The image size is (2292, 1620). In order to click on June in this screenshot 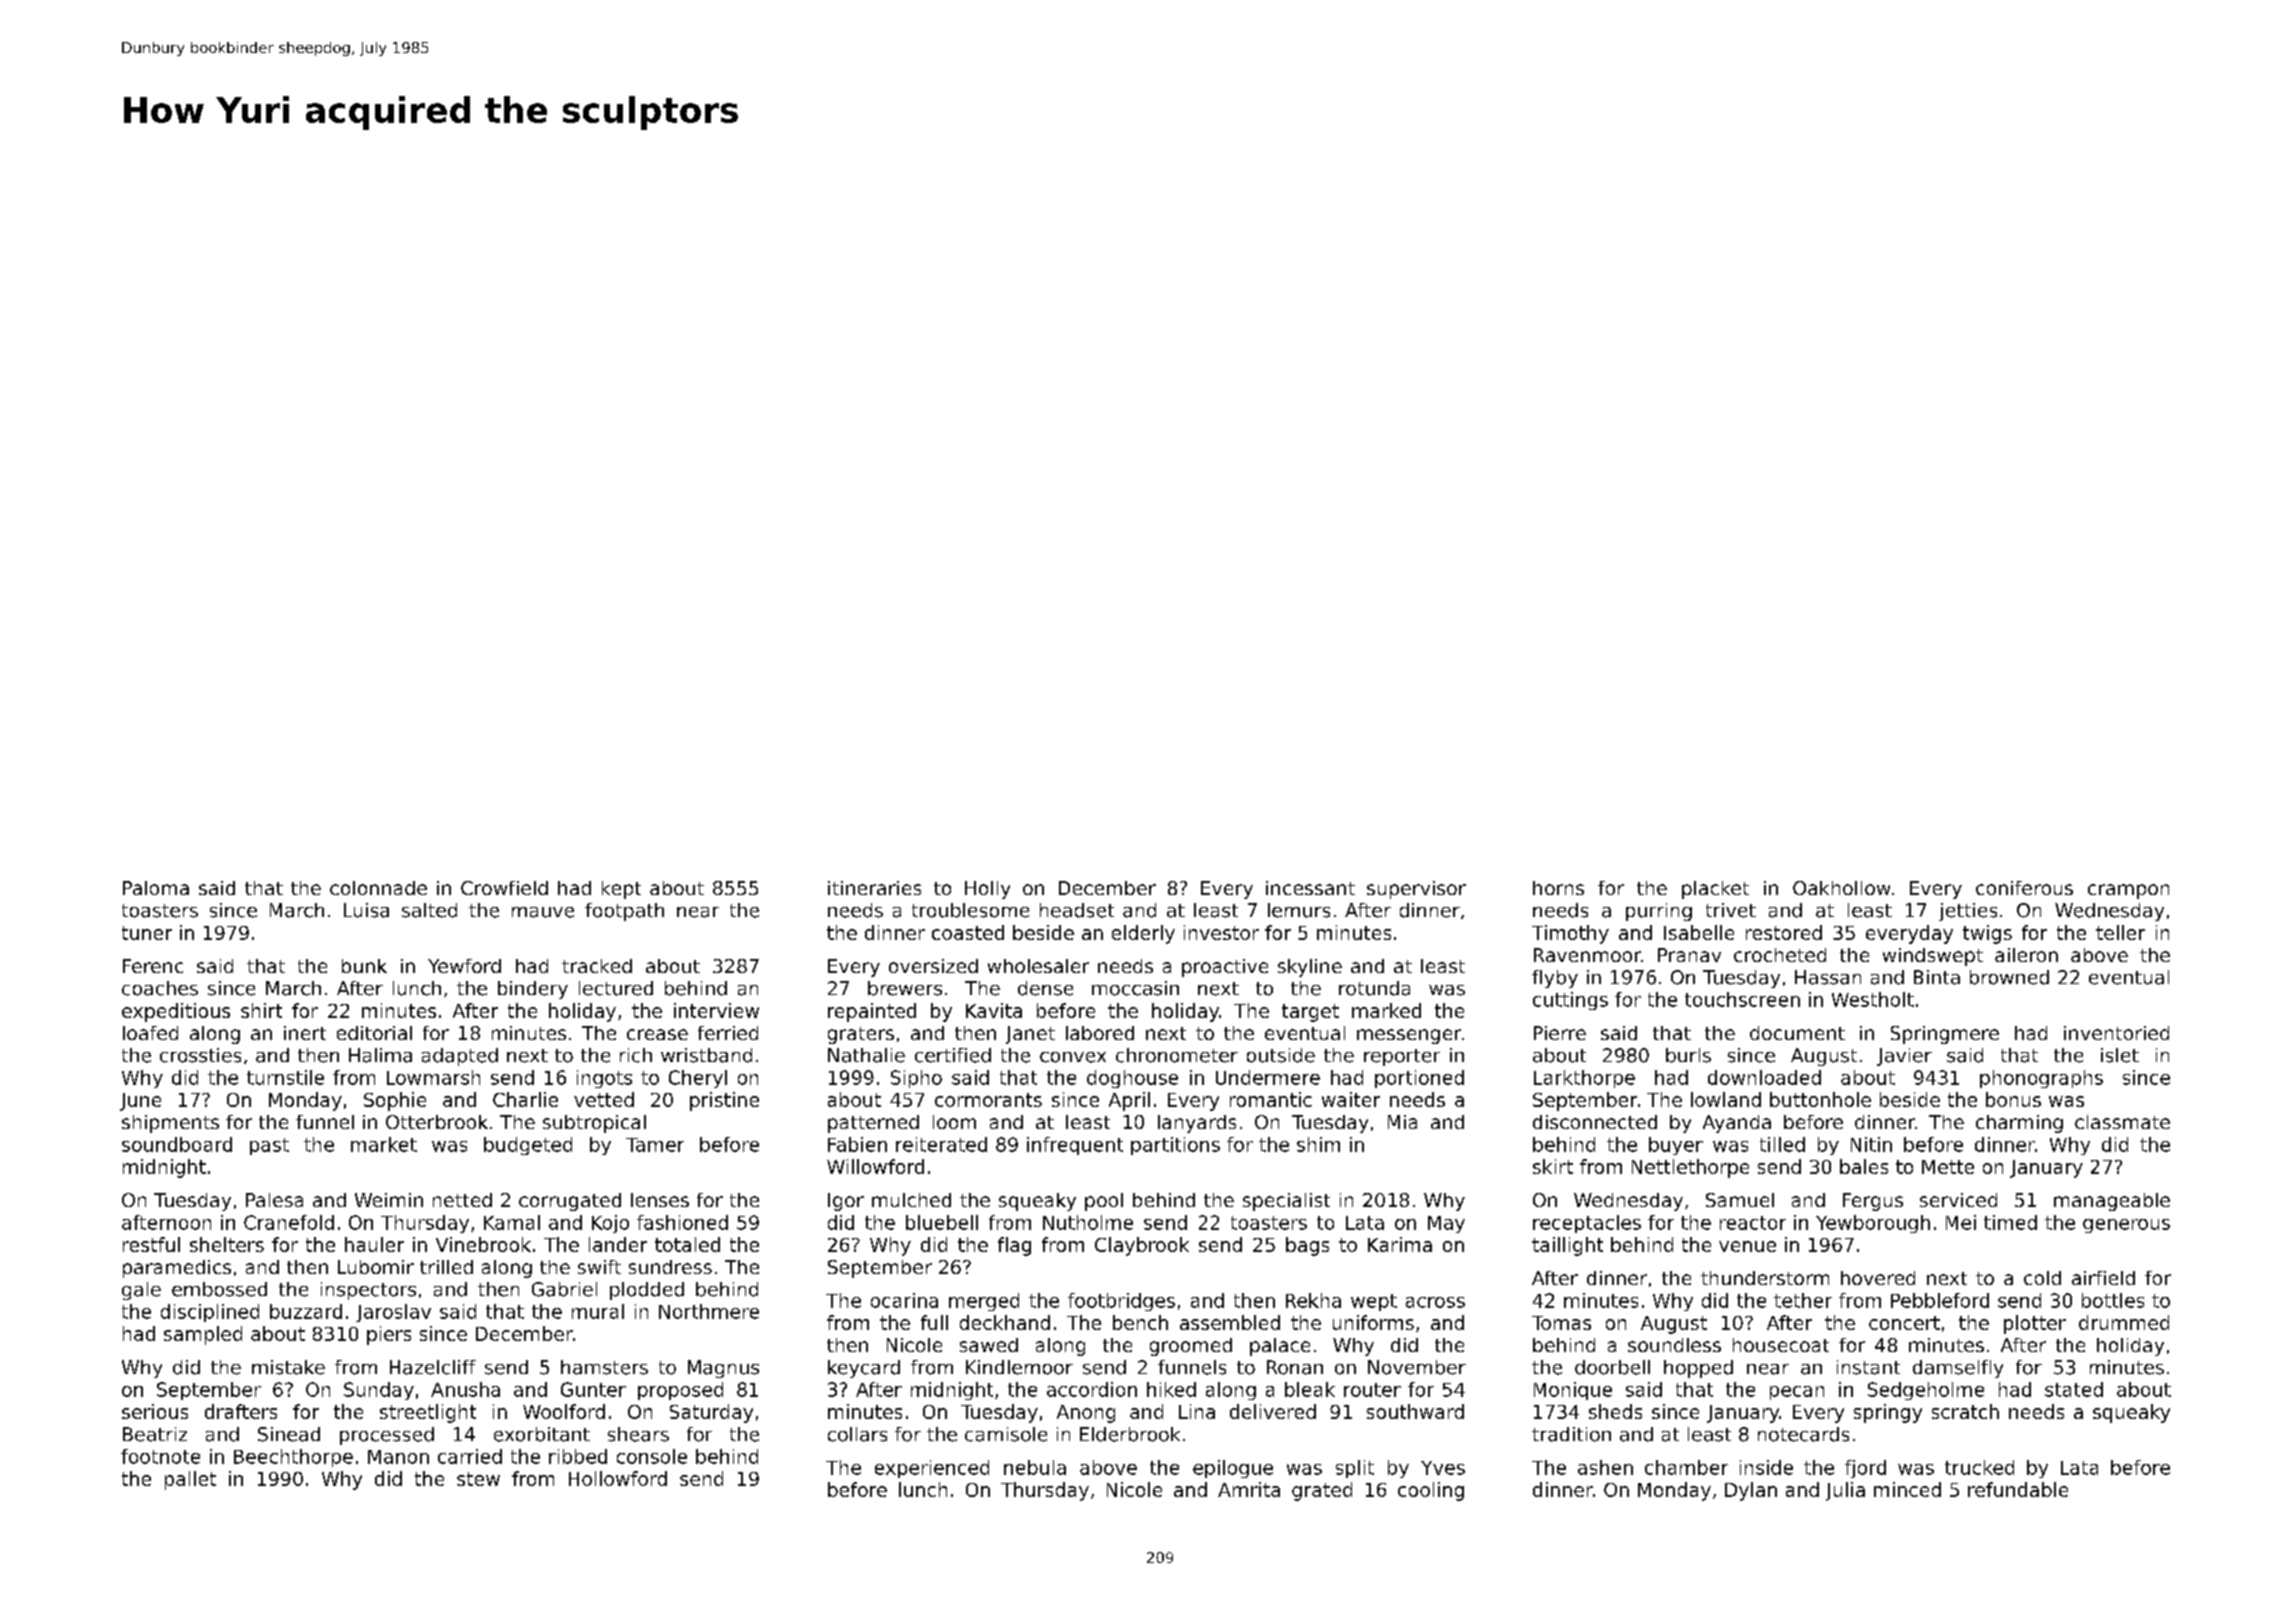, I will do `click(140, 1102)`.
